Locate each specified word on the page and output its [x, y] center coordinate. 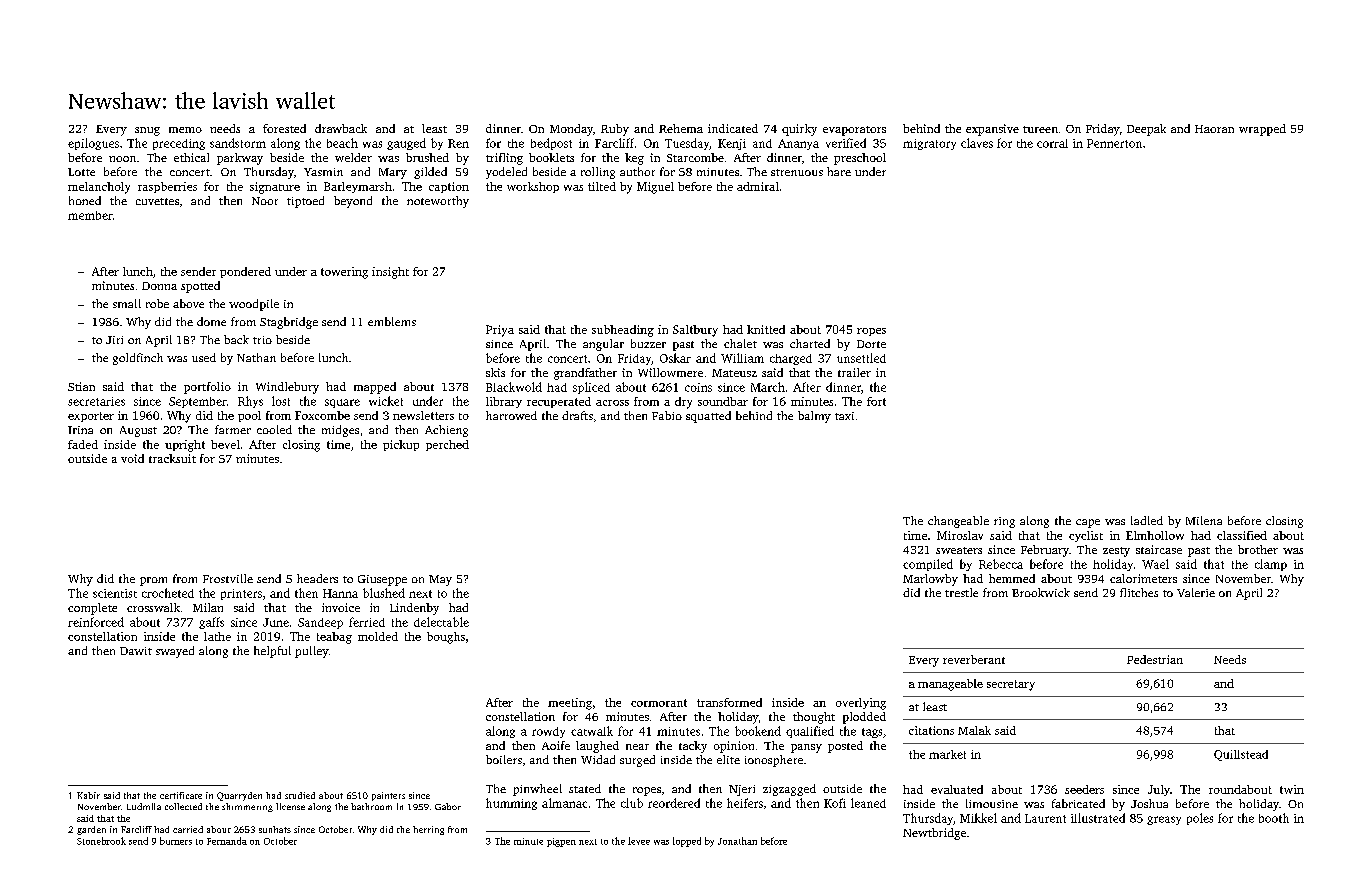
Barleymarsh [358, 187]
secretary [1011, 685]
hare [839, 171]
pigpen [561, 842]
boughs [446, 638]
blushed [384, 593]
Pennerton [1114, 143]
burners [176, 841]
